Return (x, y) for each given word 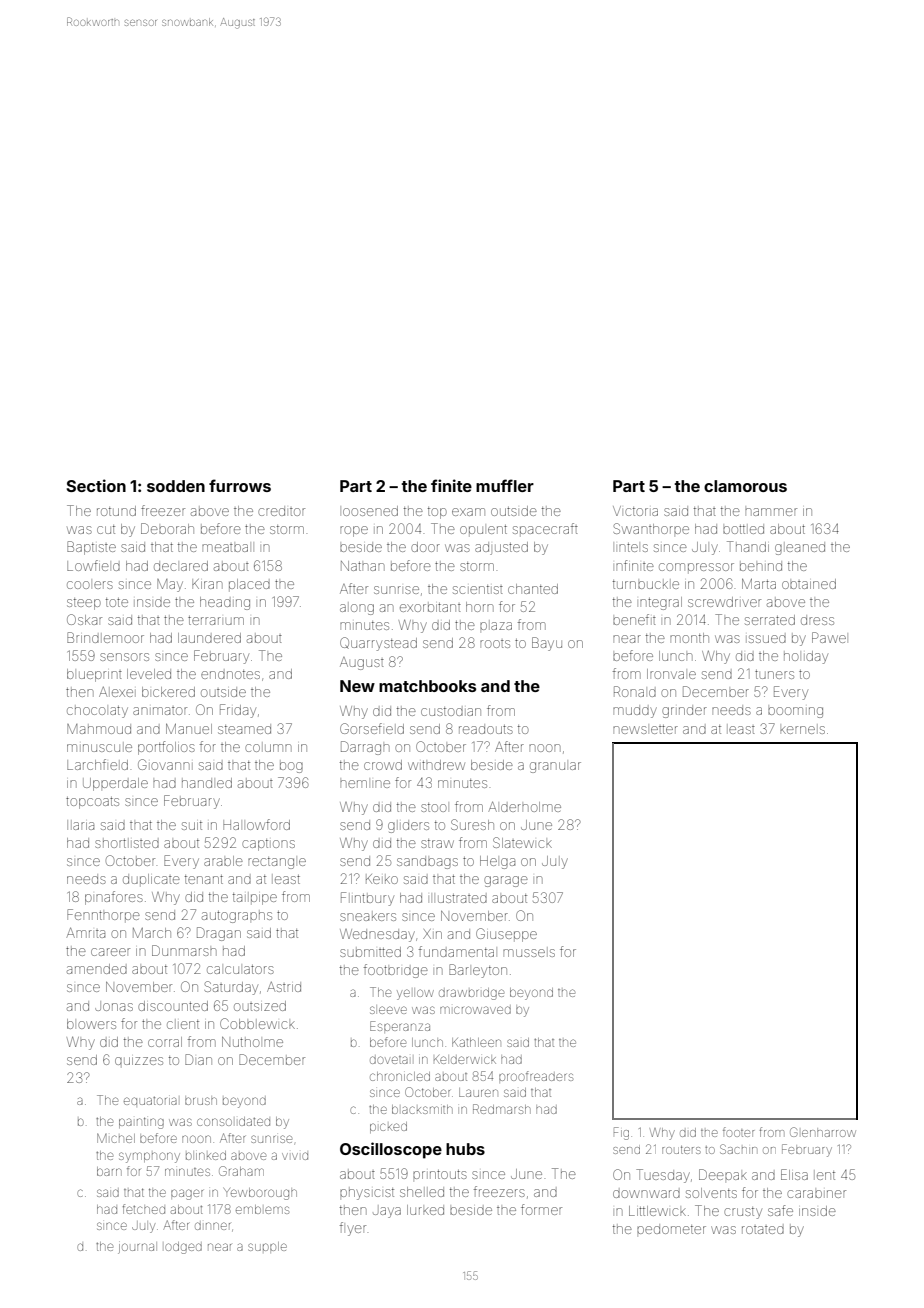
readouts (486, 729)
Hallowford (256, 824)
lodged (183, 1248)
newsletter (645, 729)
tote (117, 602)
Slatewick (522, 842)
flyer (353, 1229)
